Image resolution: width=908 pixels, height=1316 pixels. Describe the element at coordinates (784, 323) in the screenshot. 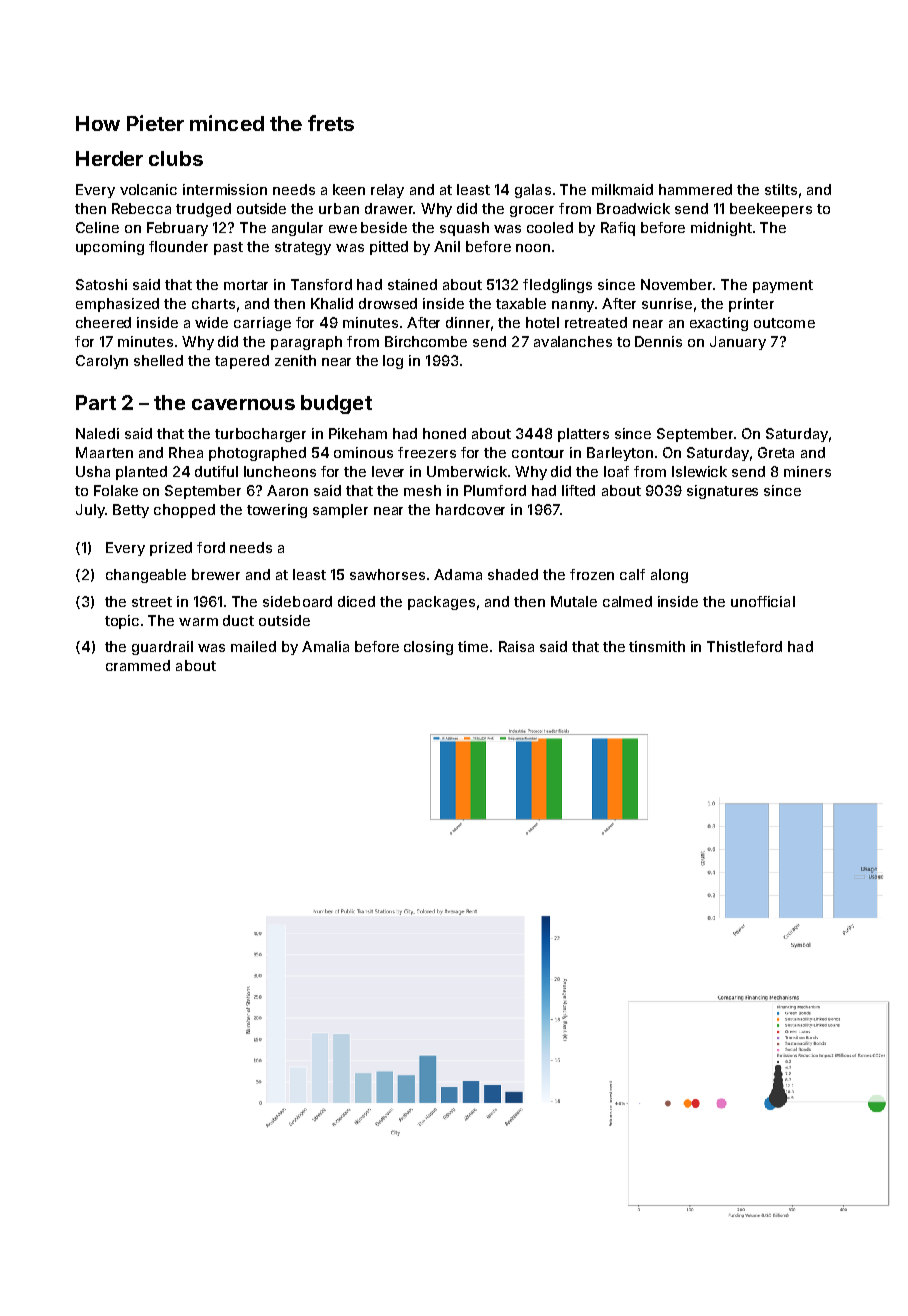

I see `outcome` at that location.
